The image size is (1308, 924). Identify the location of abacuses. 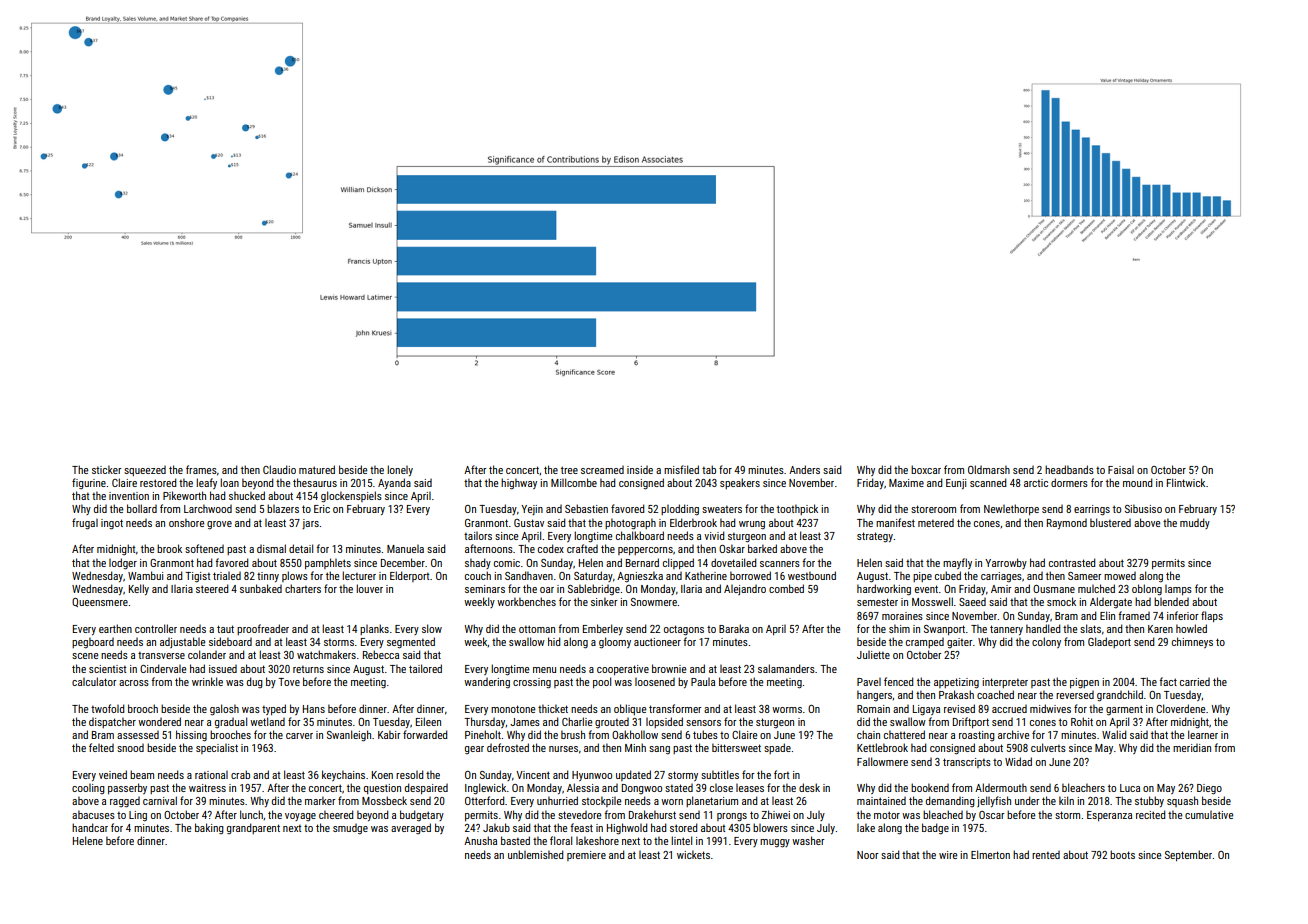
(93, 814).
